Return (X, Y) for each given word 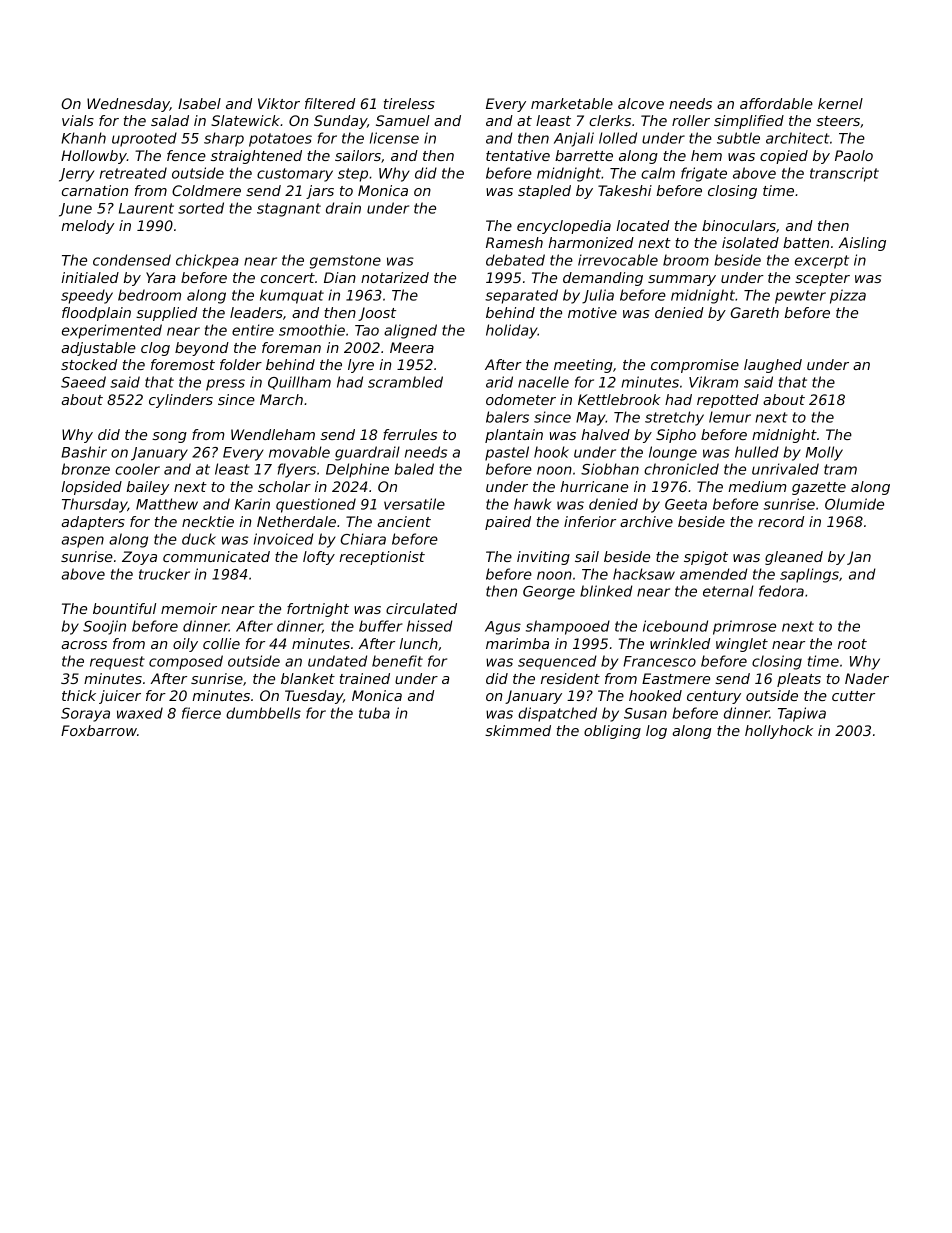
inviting (543, 558)
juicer (120, 697)
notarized (395, 277)
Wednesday (128, 105)
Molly (824, 453)
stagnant (289, 210)
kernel (840, 103)
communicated (216, 556)
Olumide (854, 504)
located (642, 225)
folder (241, 364)
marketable (572, 103)
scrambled (405, 382)
